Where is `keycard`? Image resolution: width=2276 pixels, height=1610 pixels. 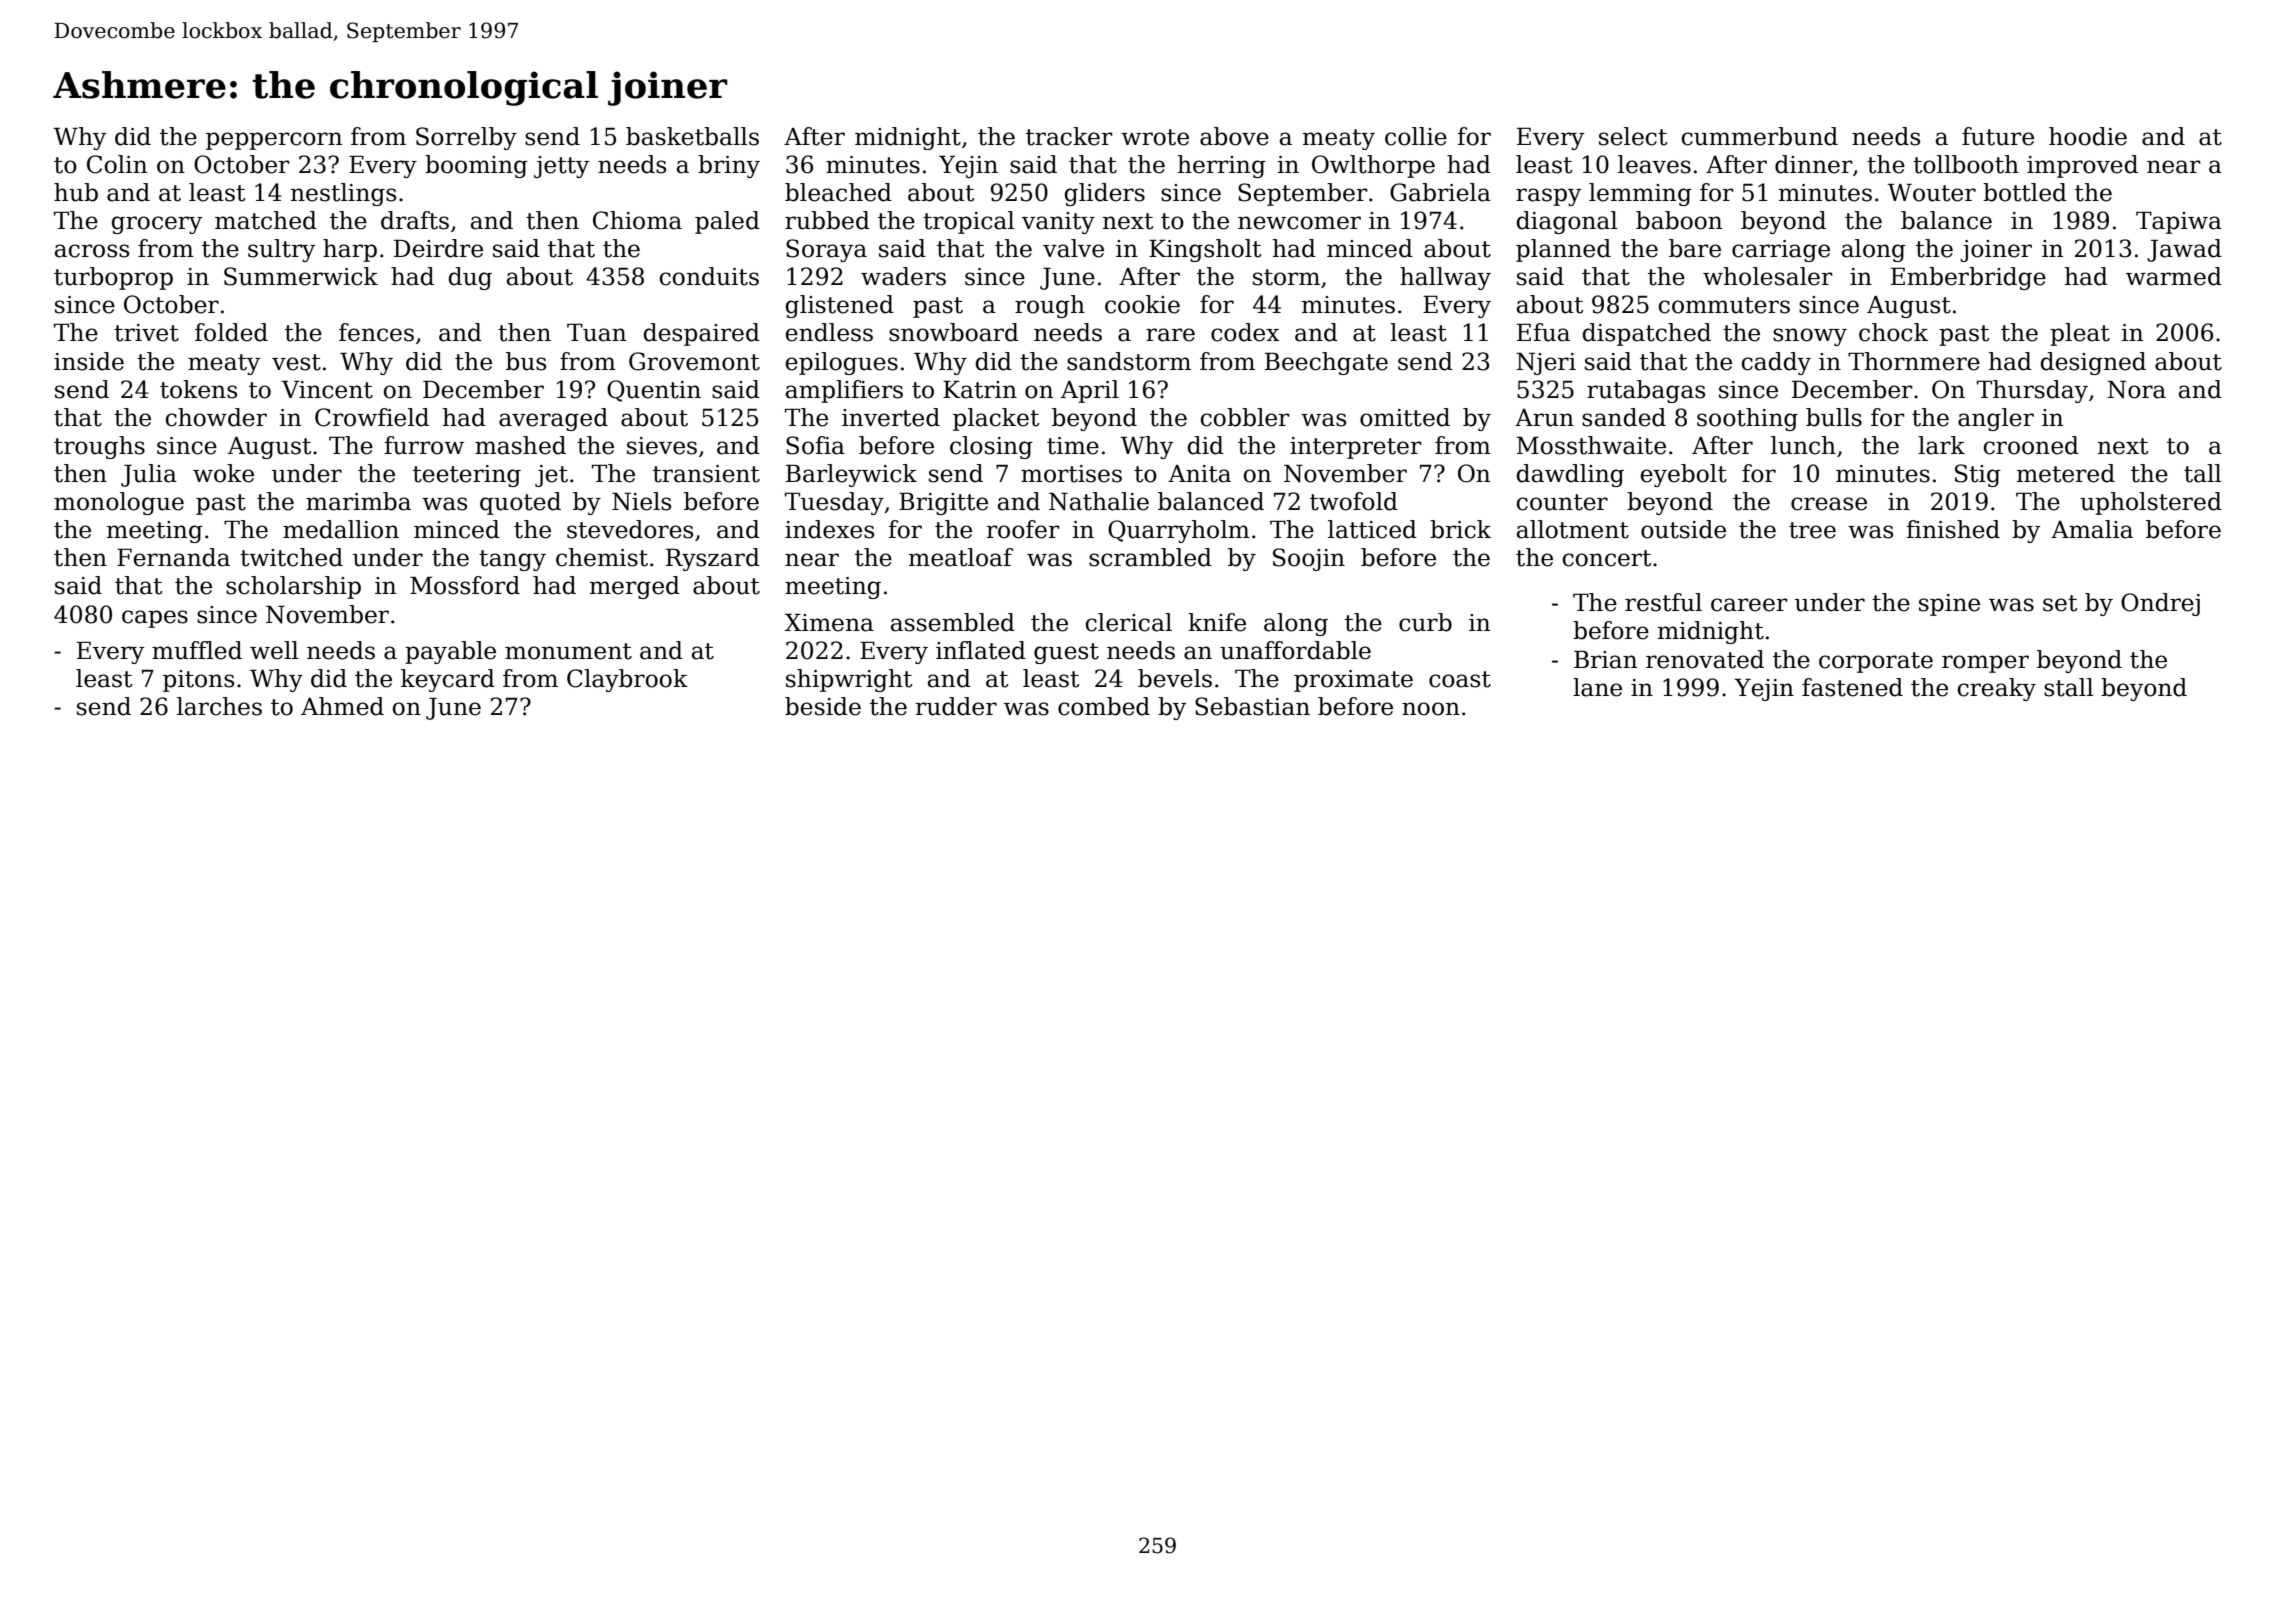
keycard is located at coordinates (448, 680).
